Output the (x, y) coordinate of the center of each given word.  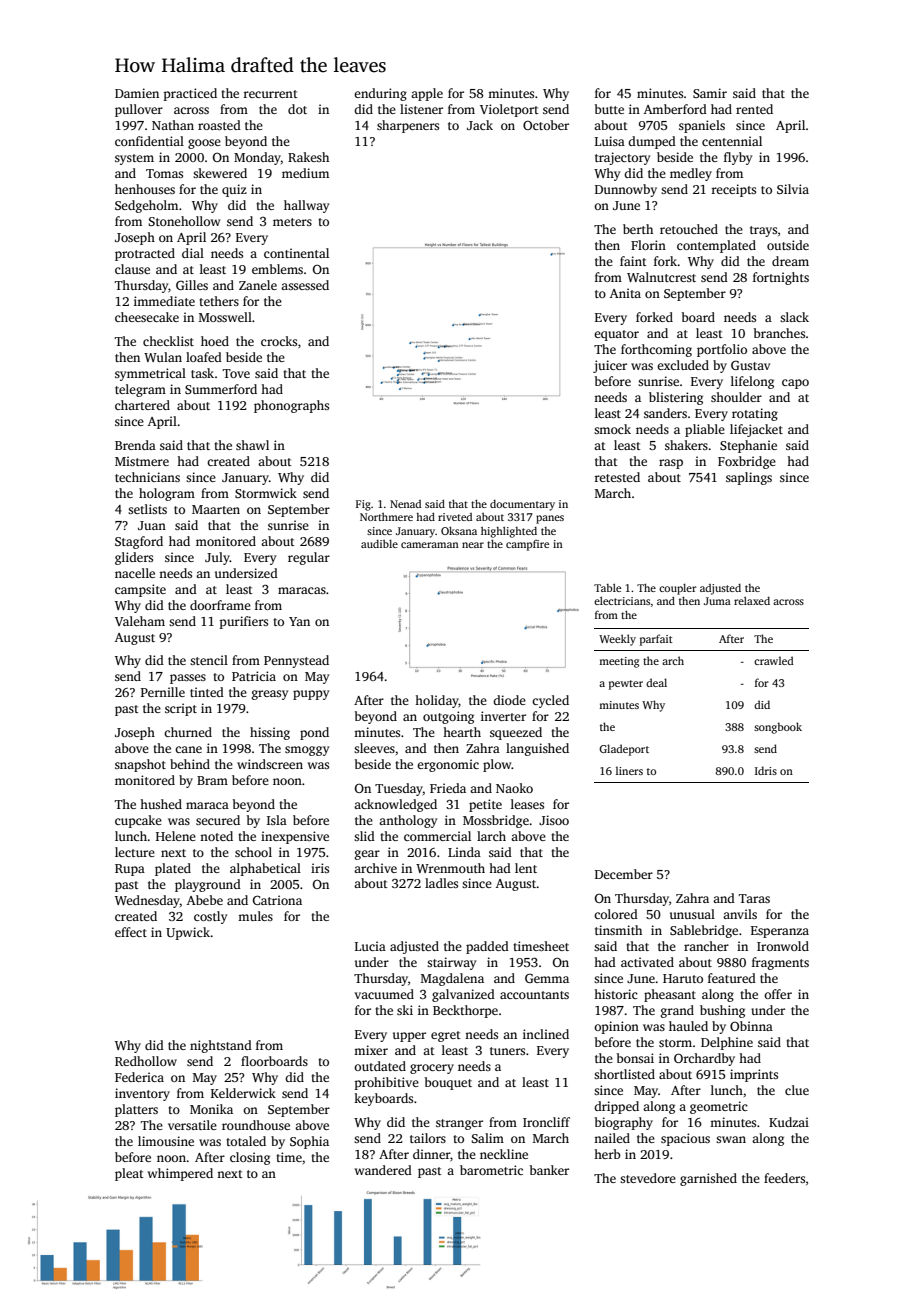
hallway (306, 206)
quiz (234, 190)
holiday (437, 701)
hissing (270, 733)
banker (549, 1170)
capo (795, 384)
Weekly (617, 640)
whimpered (180, 1174)
